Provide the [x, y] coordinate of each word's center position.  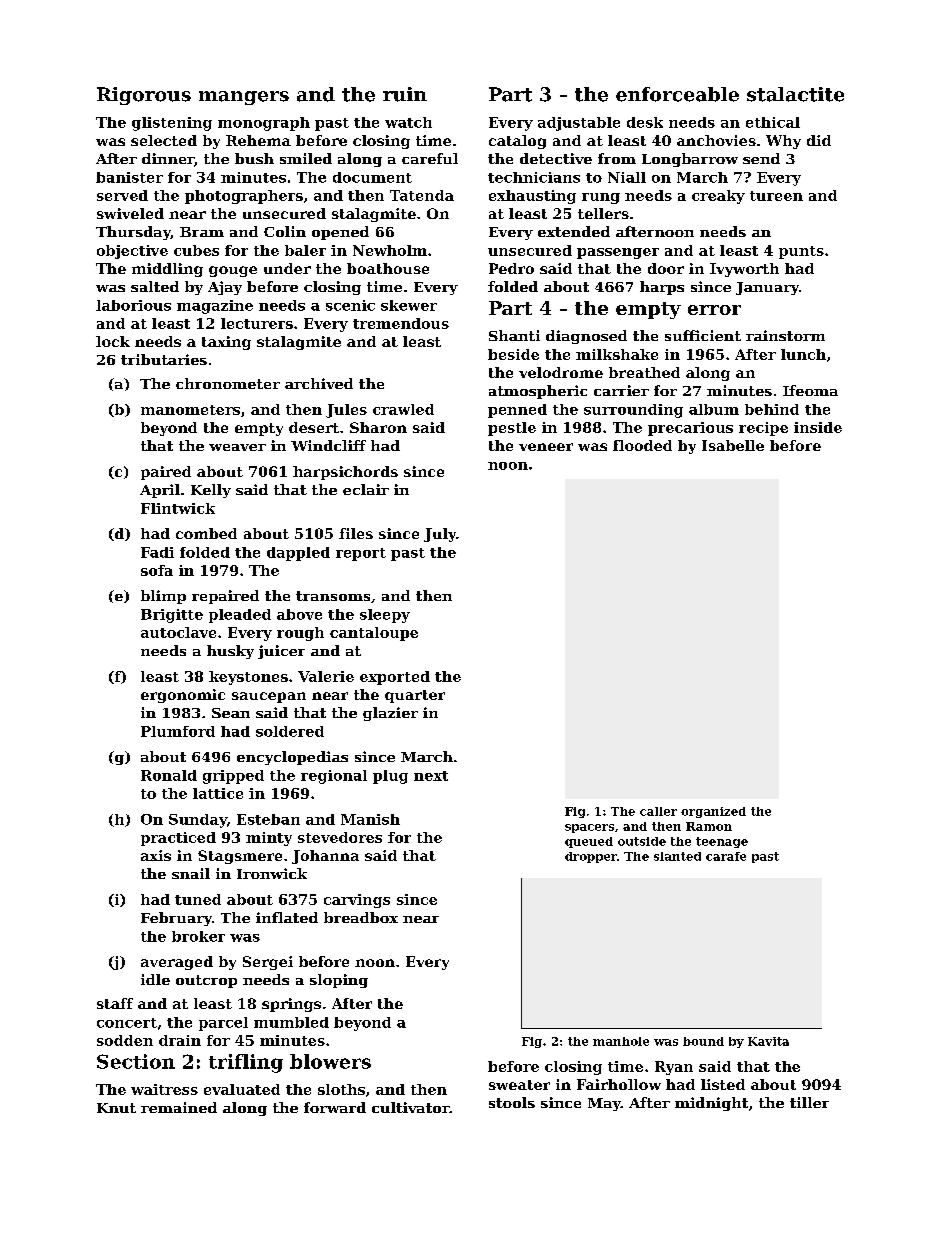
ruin [405, 94]
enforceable [677, 94]
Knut [116, 1108]
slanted [677, 856]
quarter [415, 696]
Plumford [178, 731]
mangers [244, 98]
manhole [621, 1041]
